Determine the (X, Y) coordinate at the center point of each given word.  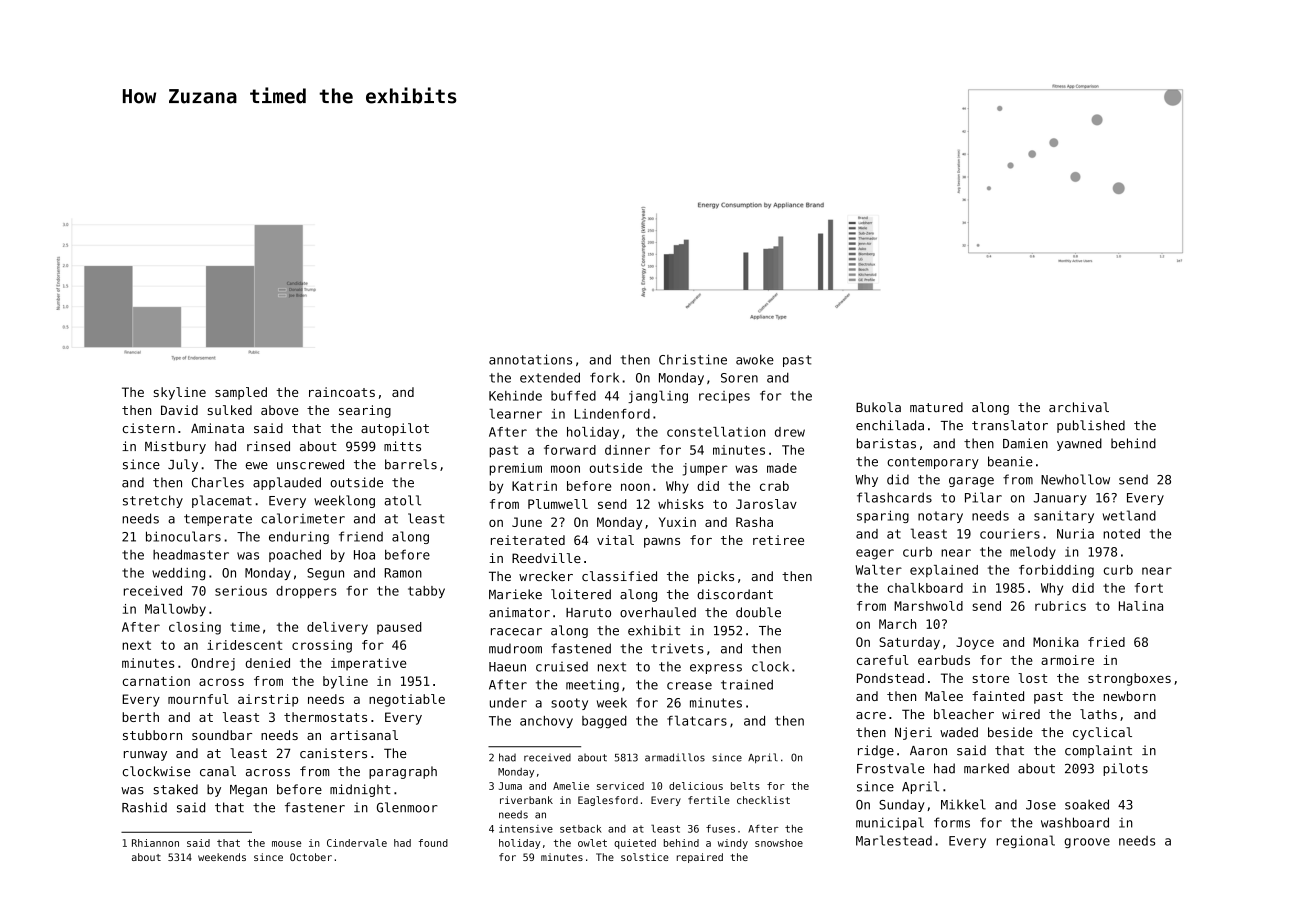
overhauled (658, 612)
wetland (1129, 515)
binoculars (183, 536)
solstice (645, 857)
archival (1079, 407)
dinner (627, 450)
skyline (180, 393)
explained (944, 571)
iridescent (244, 645)
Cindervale (357, 843)
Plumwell (558, 504)
